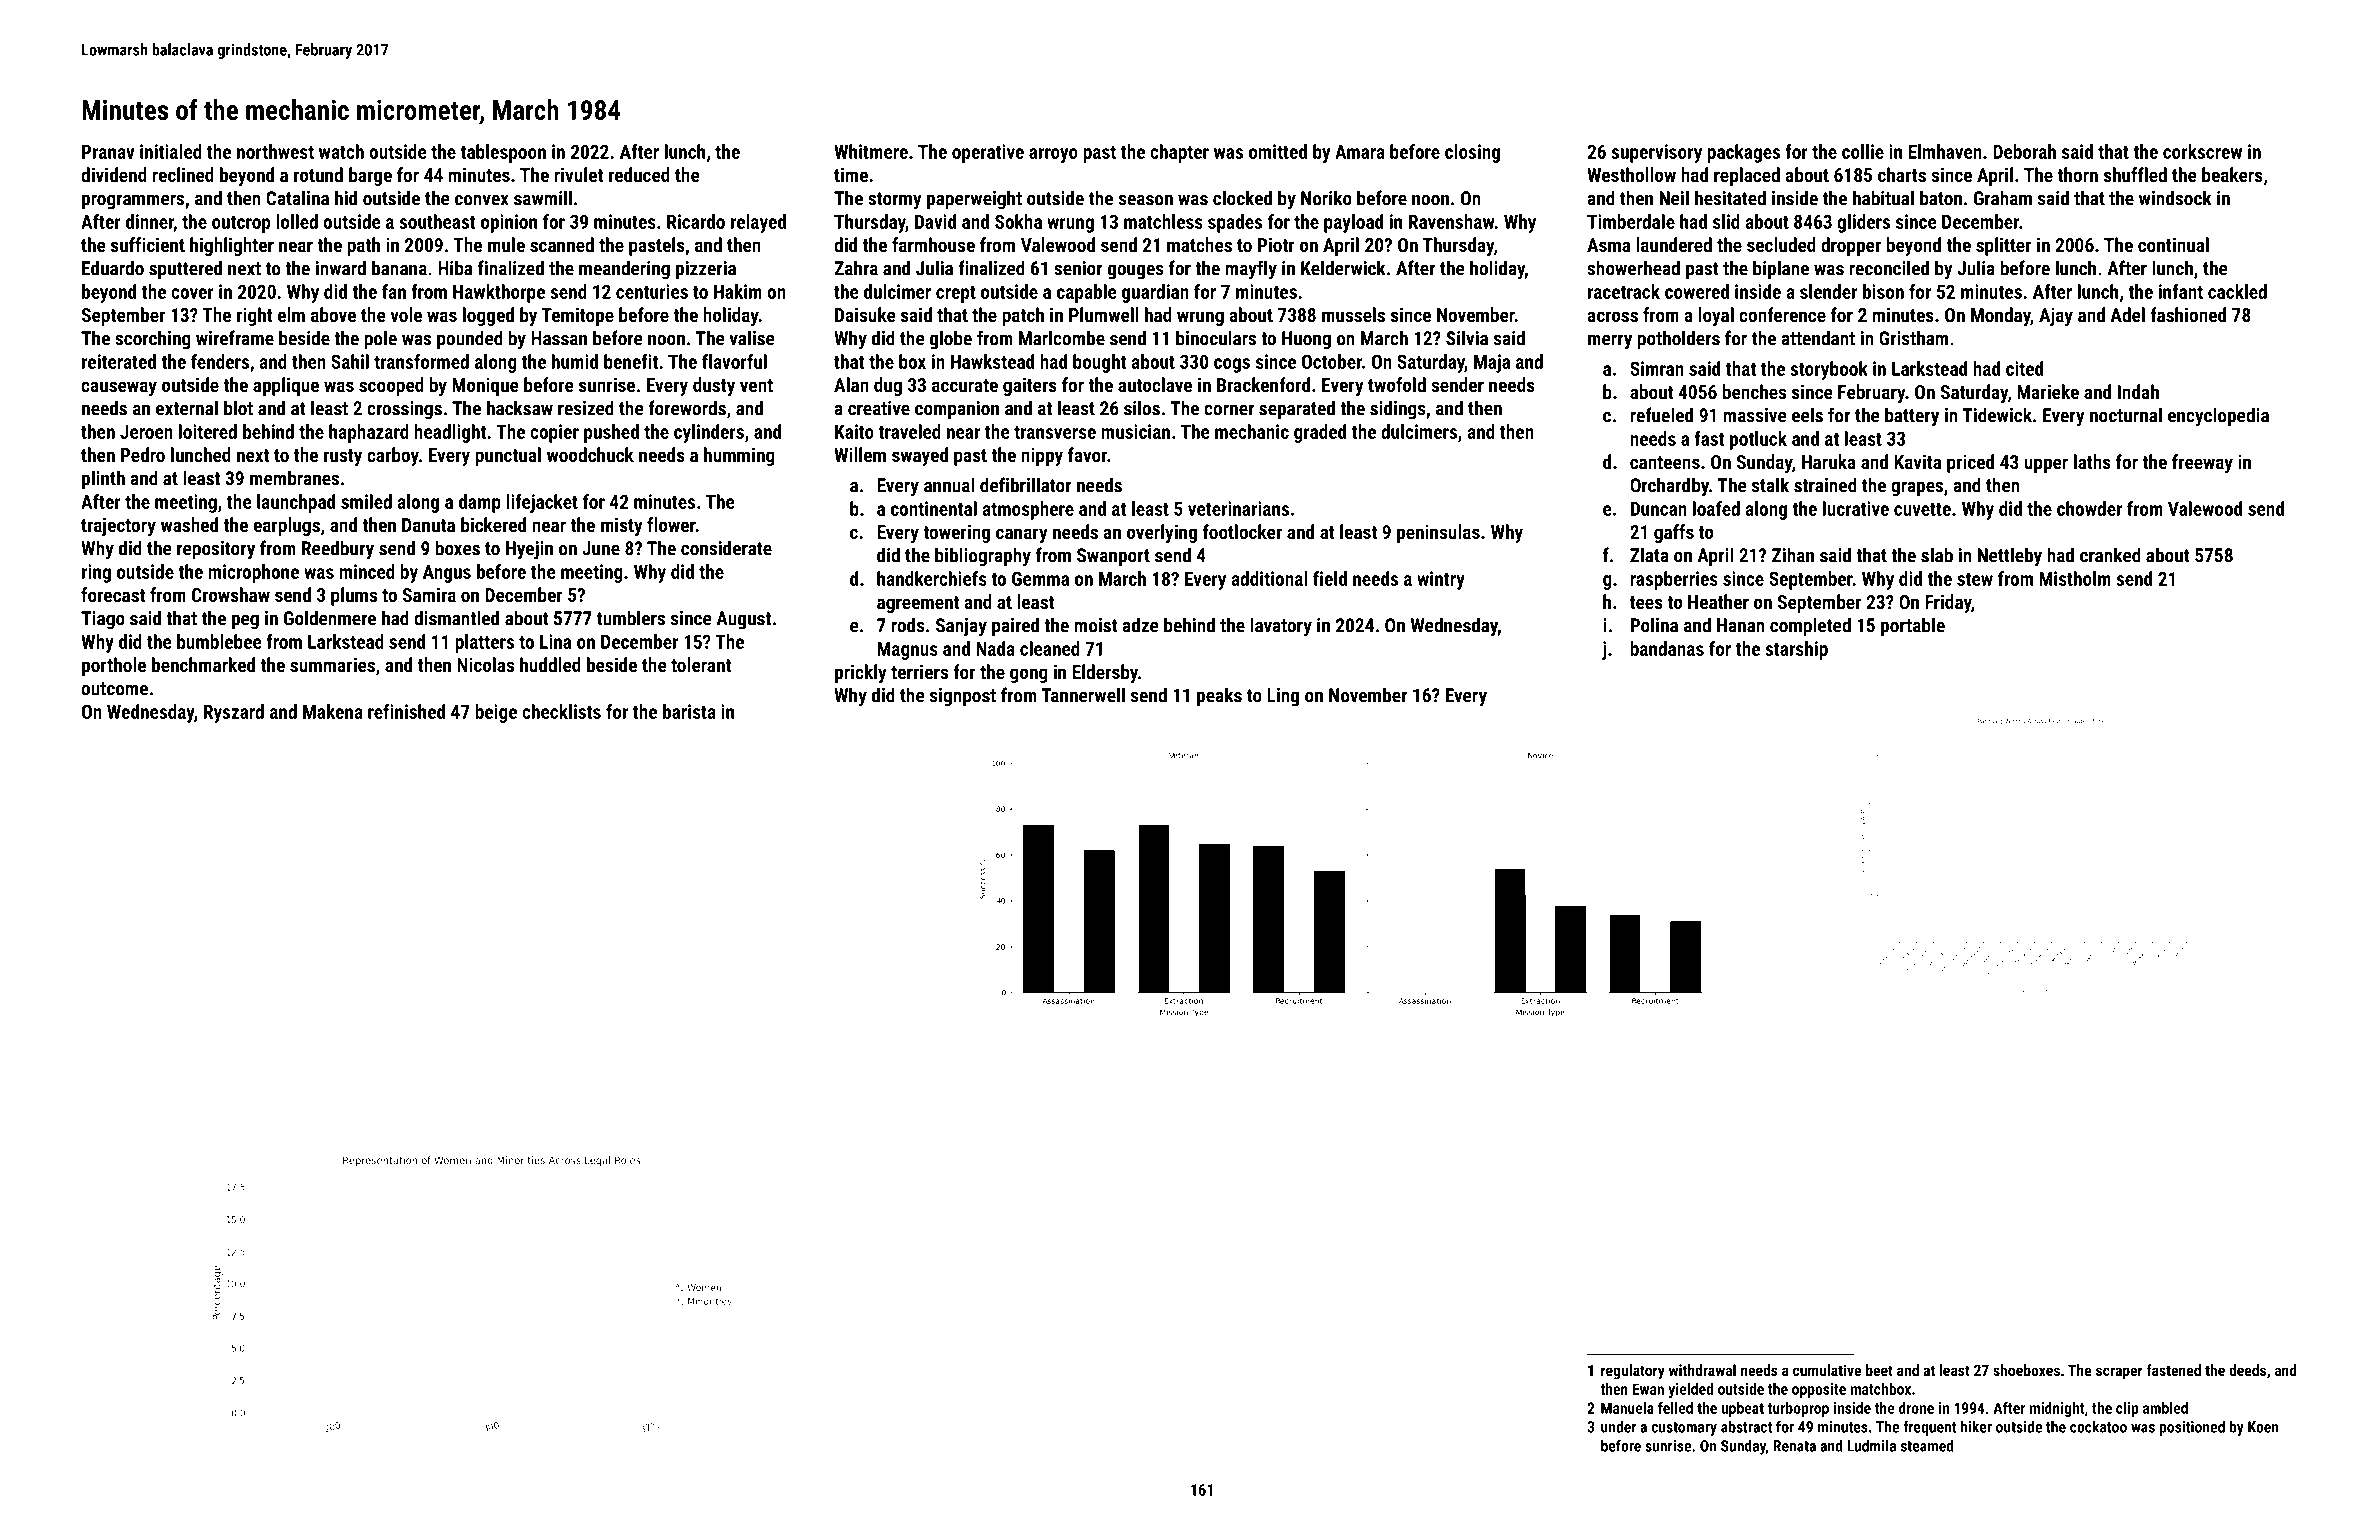 The height and width of the image is (1540, 2380). What do you see at coordinates (2138, 391) in the image?
I see `Indah` at bounding box center [2138, 391].
